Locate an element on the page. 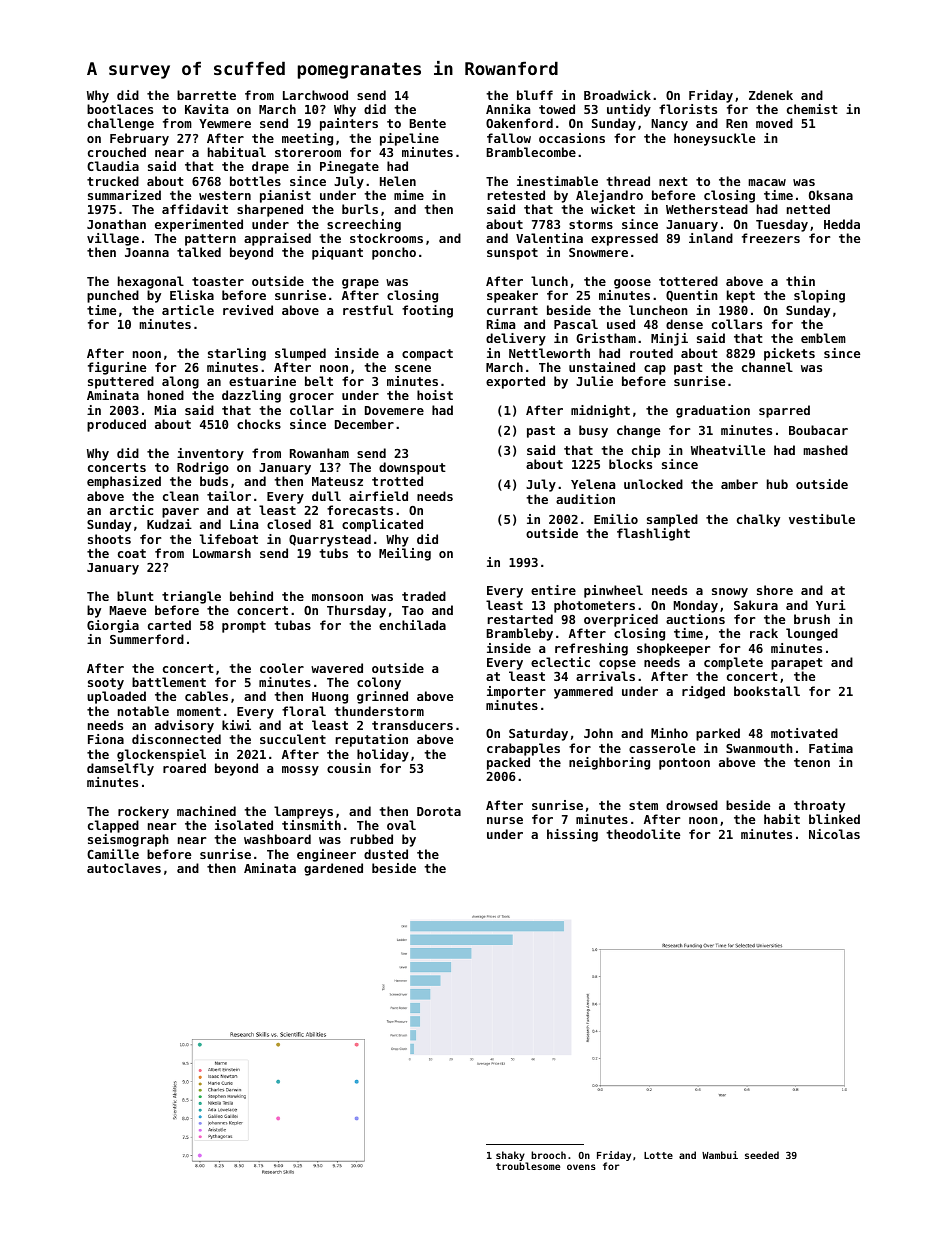 The width and height of the image is (952, 1233). Yuri is located at coordinates (831, 605).
